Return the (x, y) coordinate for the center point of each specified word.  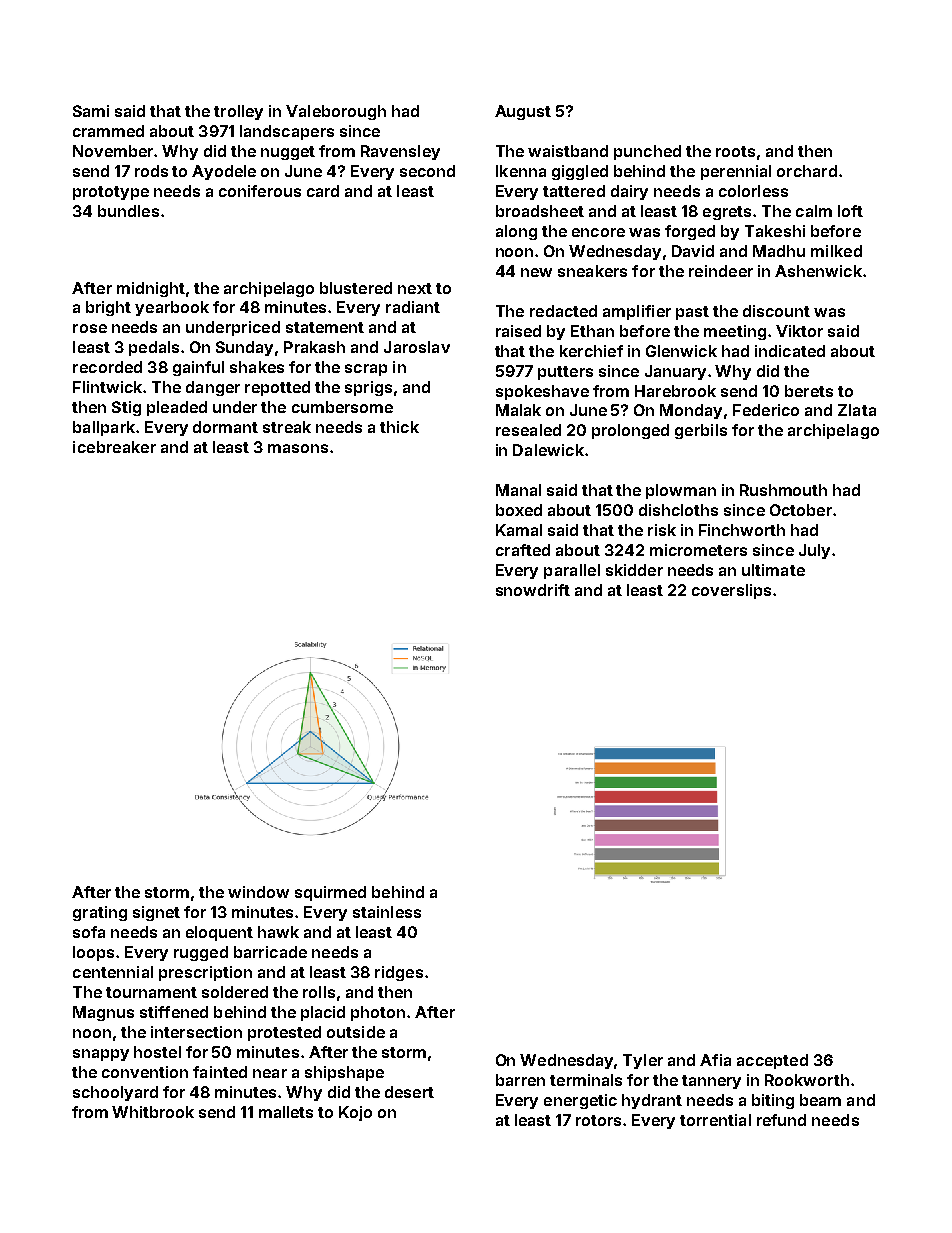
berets (809, 391)
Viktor (799, 331)
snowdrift (533, 590)
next (415, 288)
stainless (387, 912)
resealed (528, 430)
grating (100, 913)
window (258, 892)
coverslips (731, 591)
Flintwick (107, 387)
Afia (715, 1060)
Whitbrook (153, 1112)
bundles (128, 211)
